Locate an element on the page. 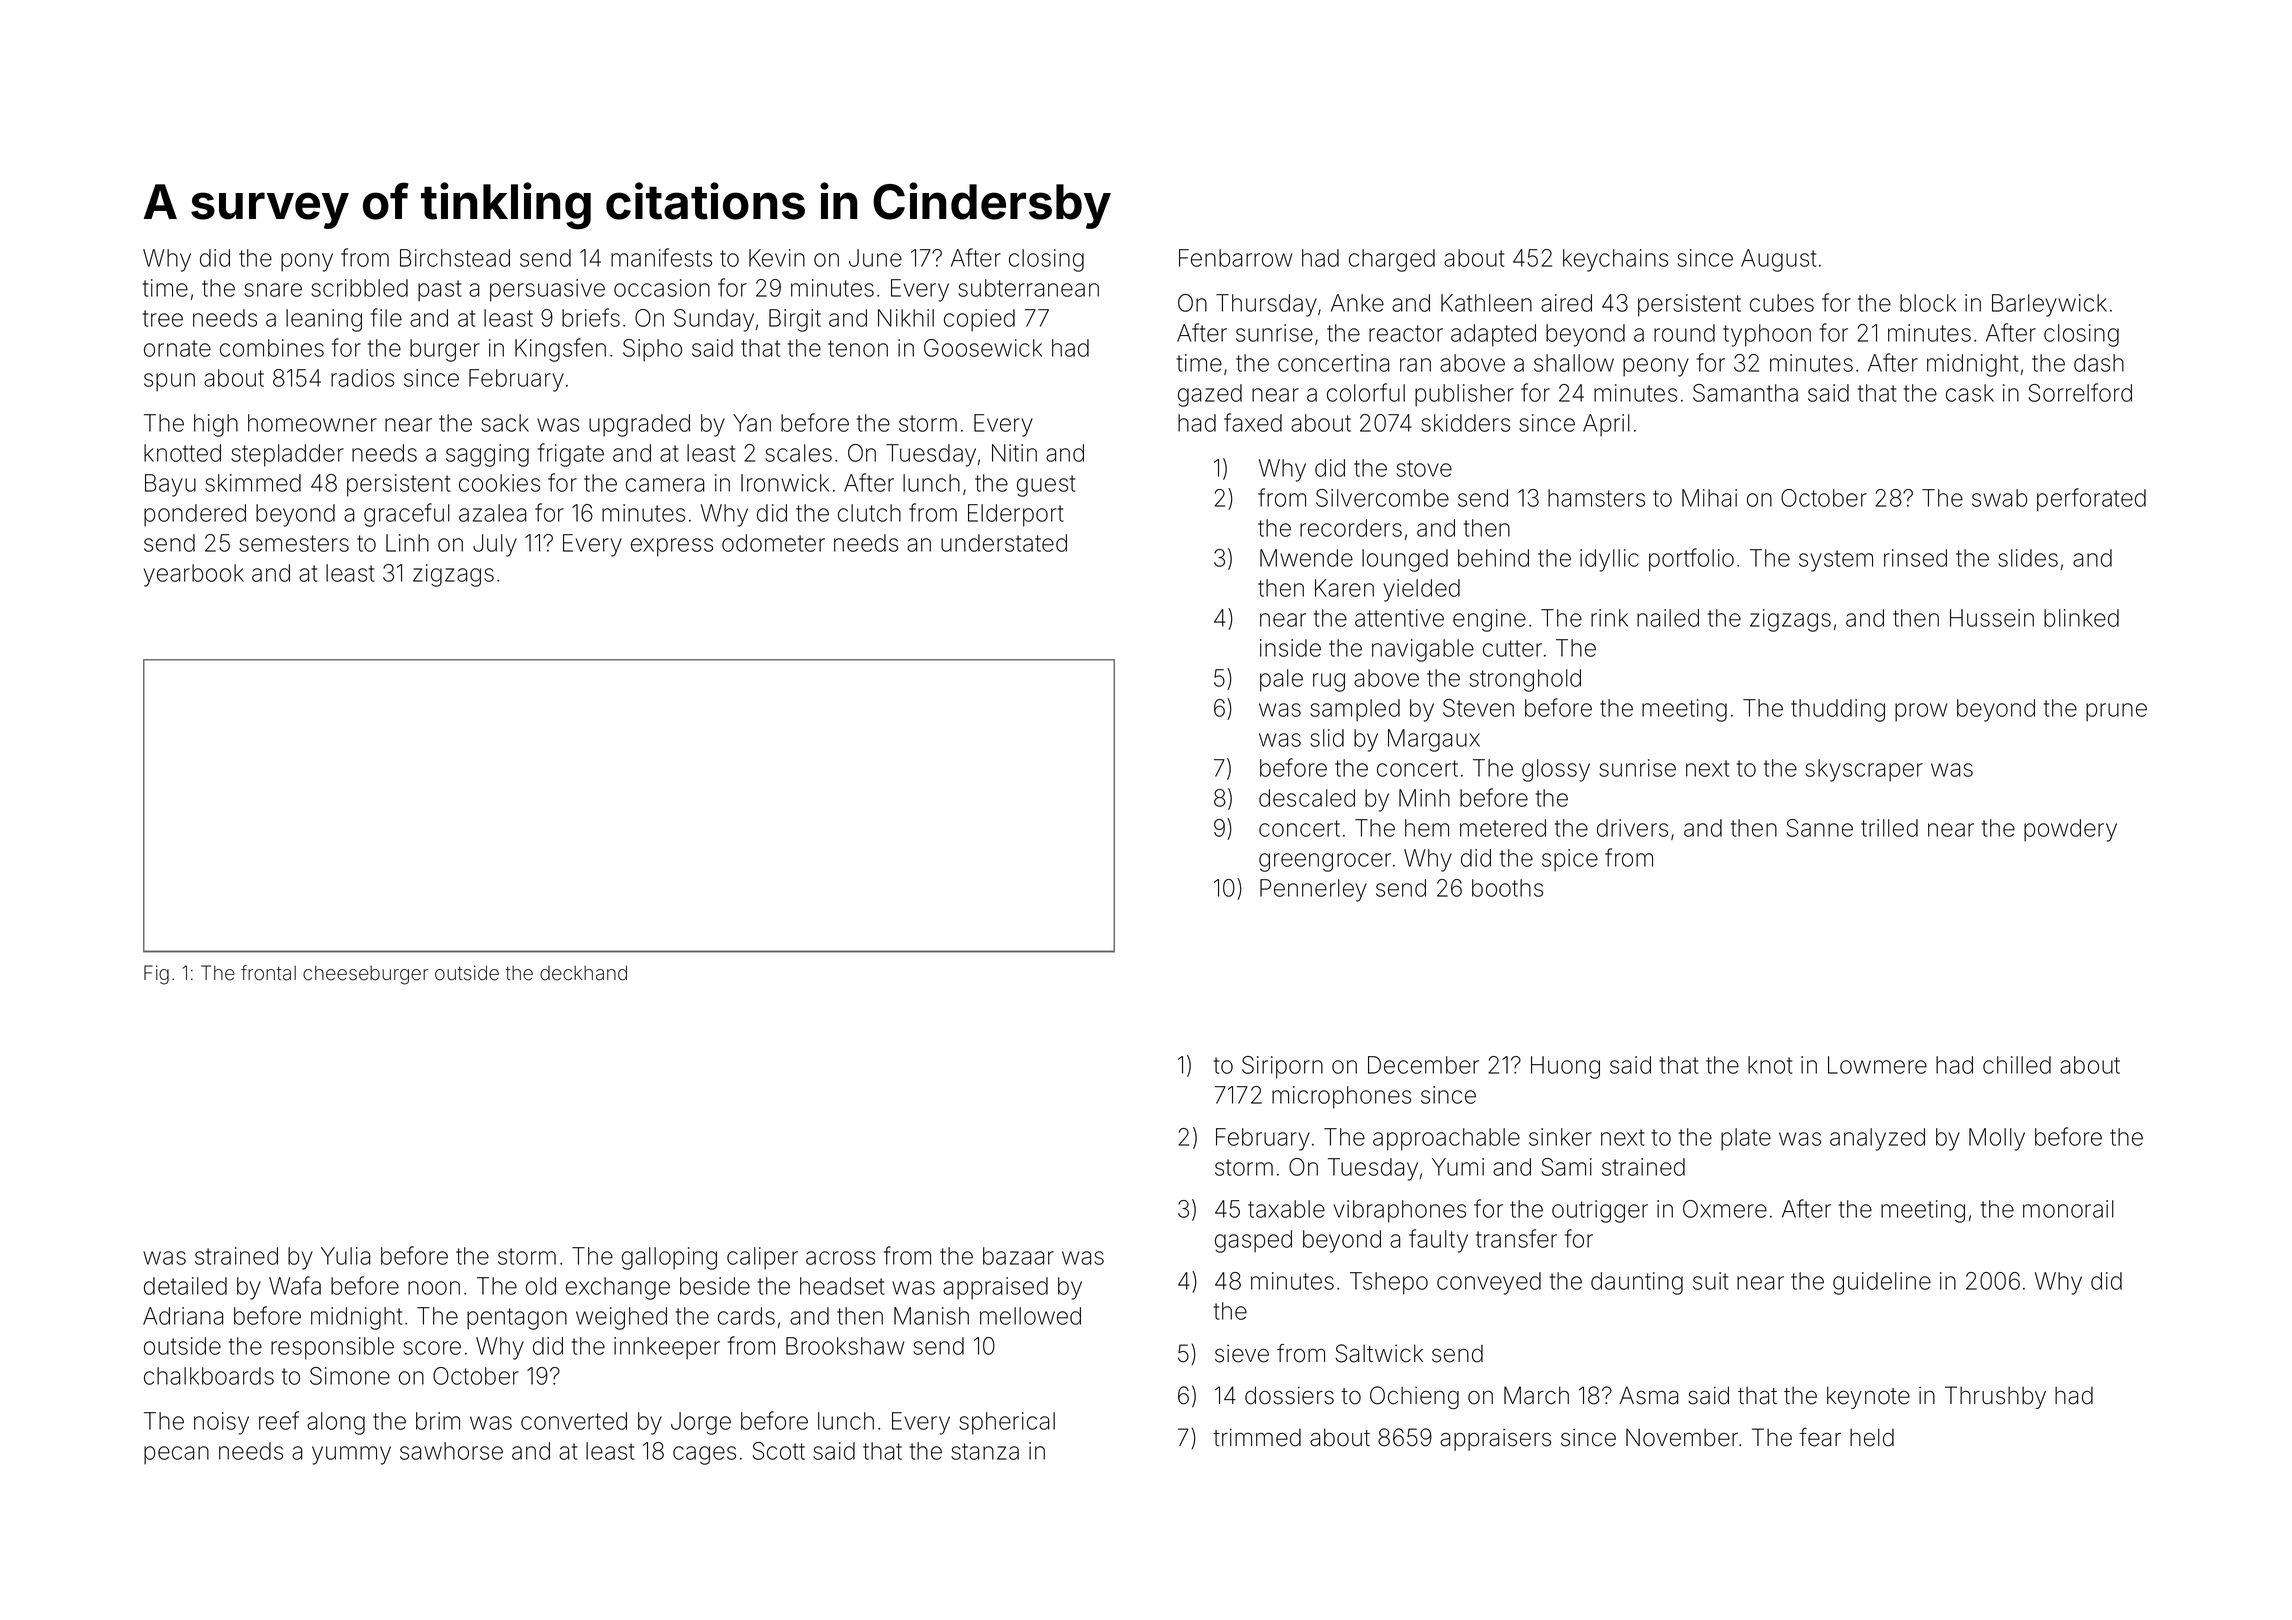 The height and width of the page is (1620, 2292). August is located at coordinates (1778, 260).
